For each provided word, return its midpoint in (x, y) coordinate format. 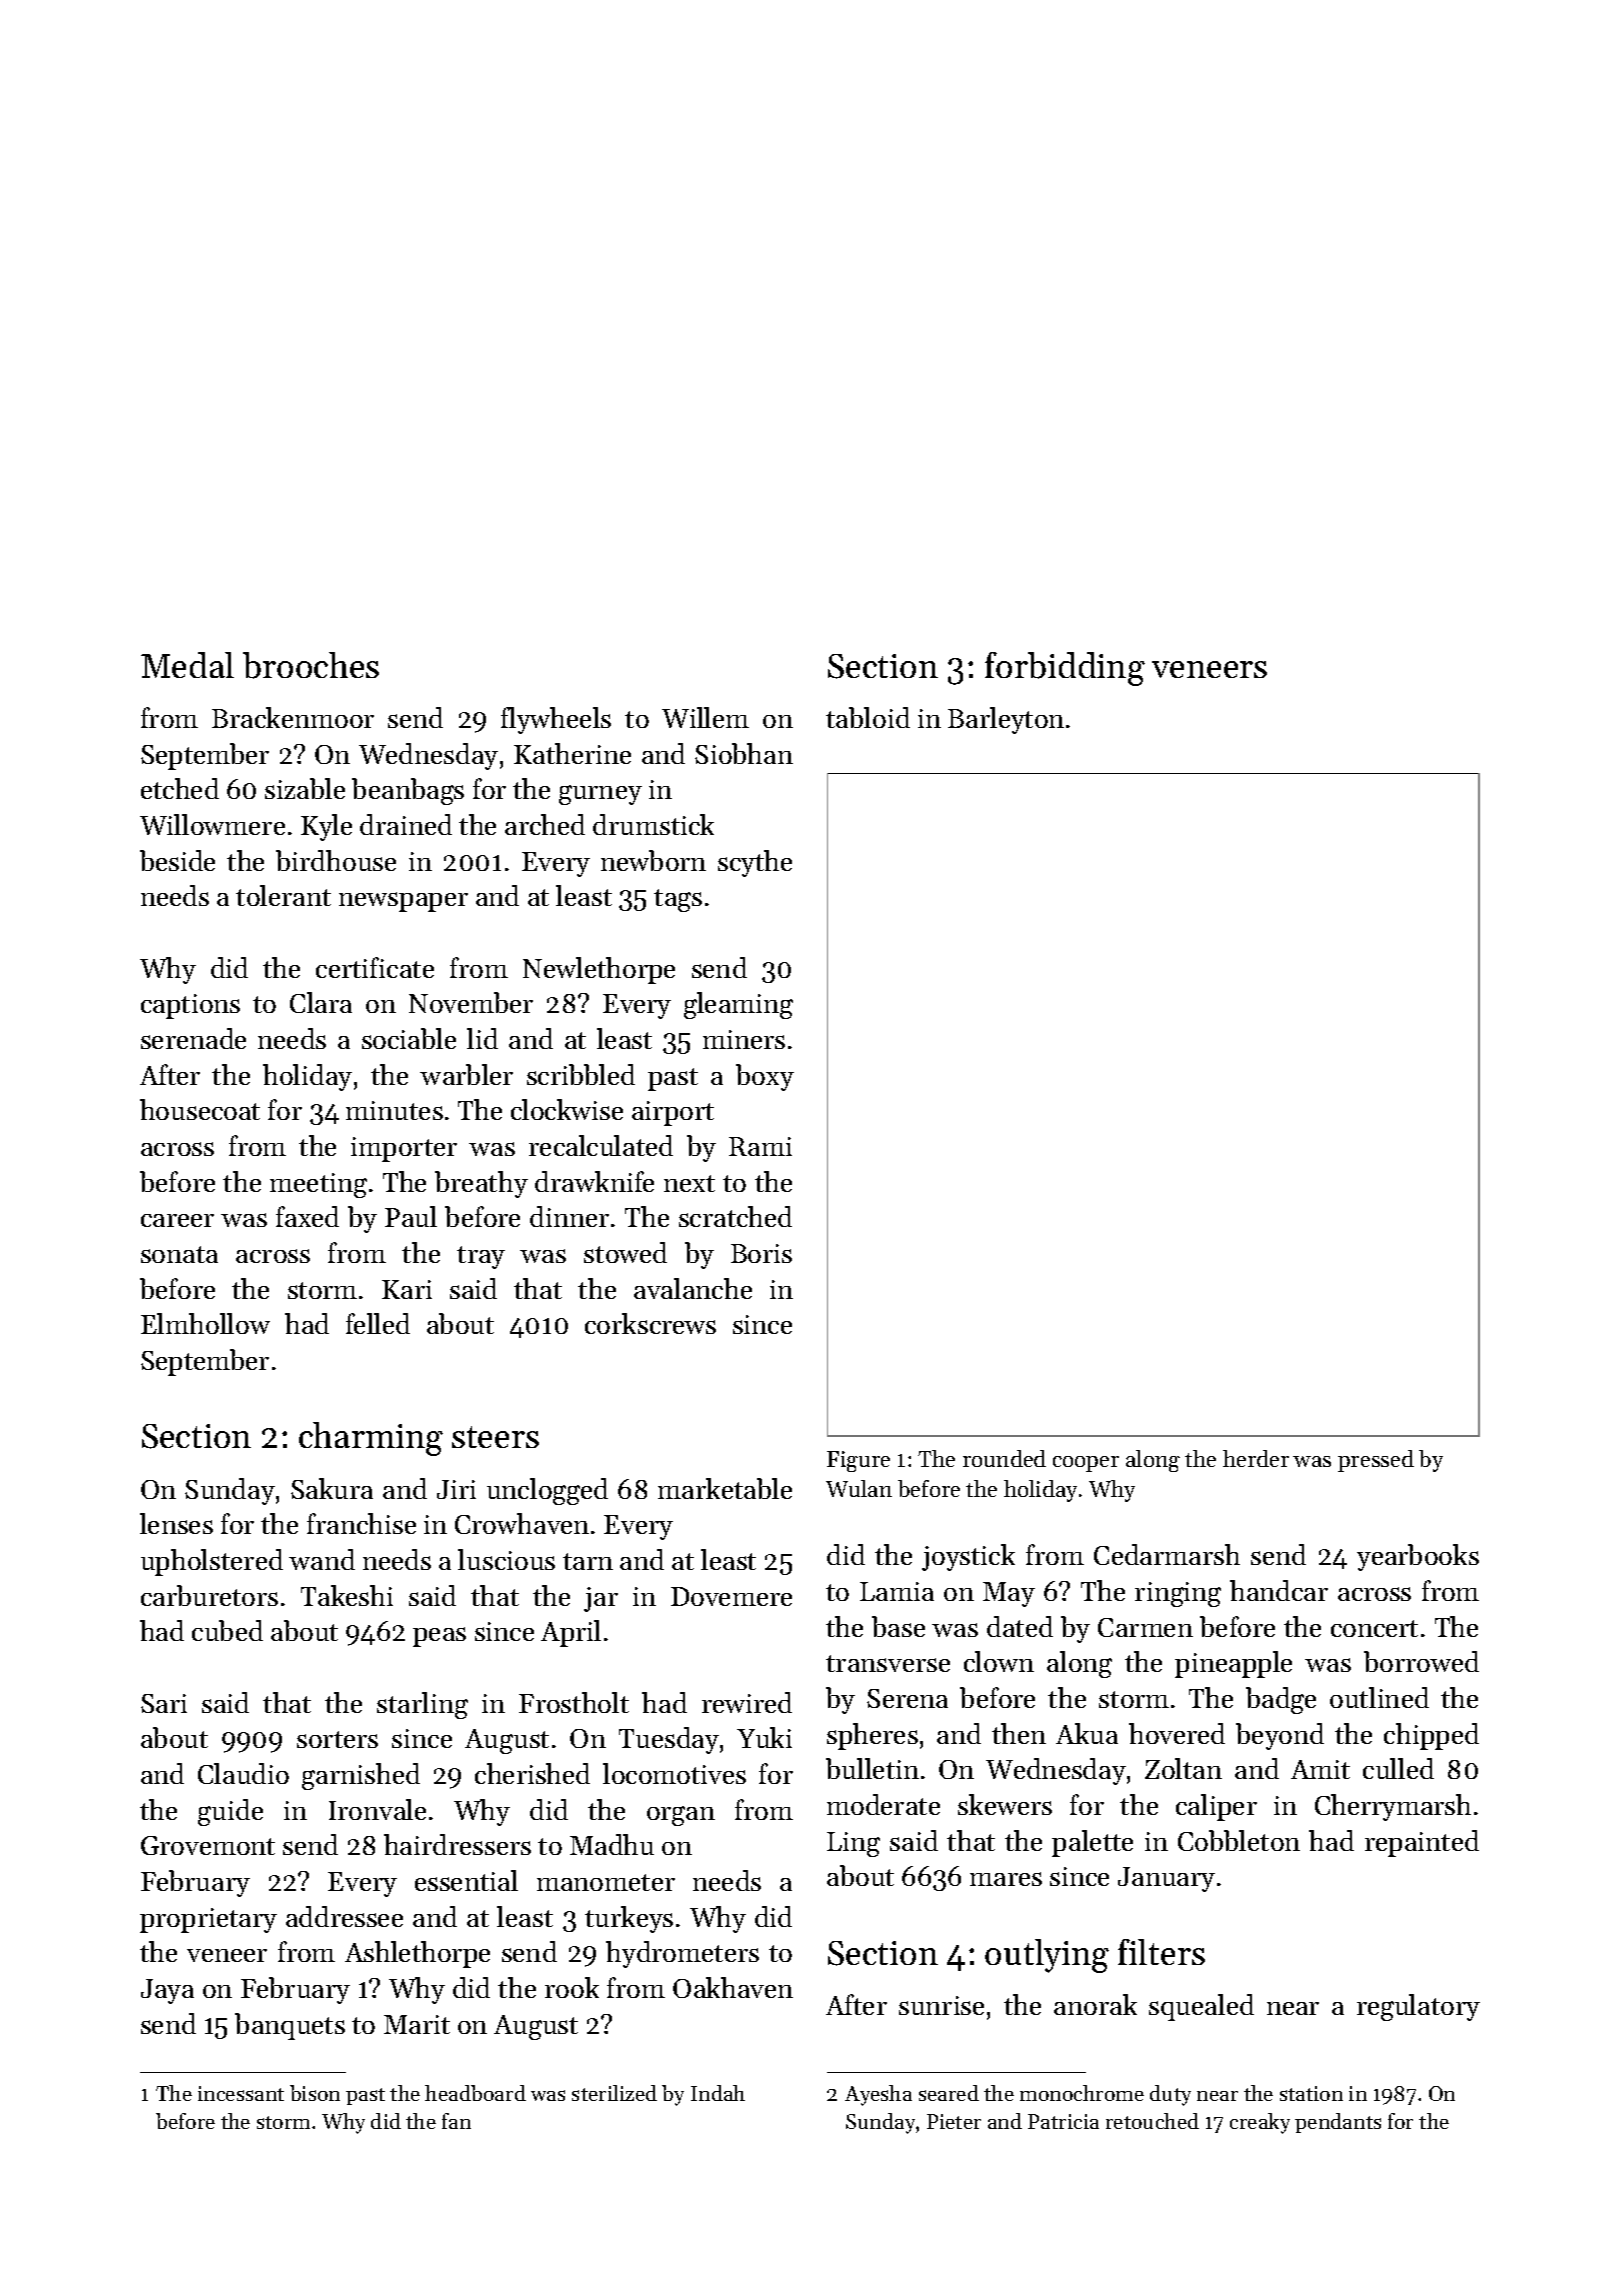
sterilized (614, 2093)
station (1311, 2093)
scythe (755, 863)
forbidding (1065, 669)
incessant (241, 2093)
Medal (187, 665)
